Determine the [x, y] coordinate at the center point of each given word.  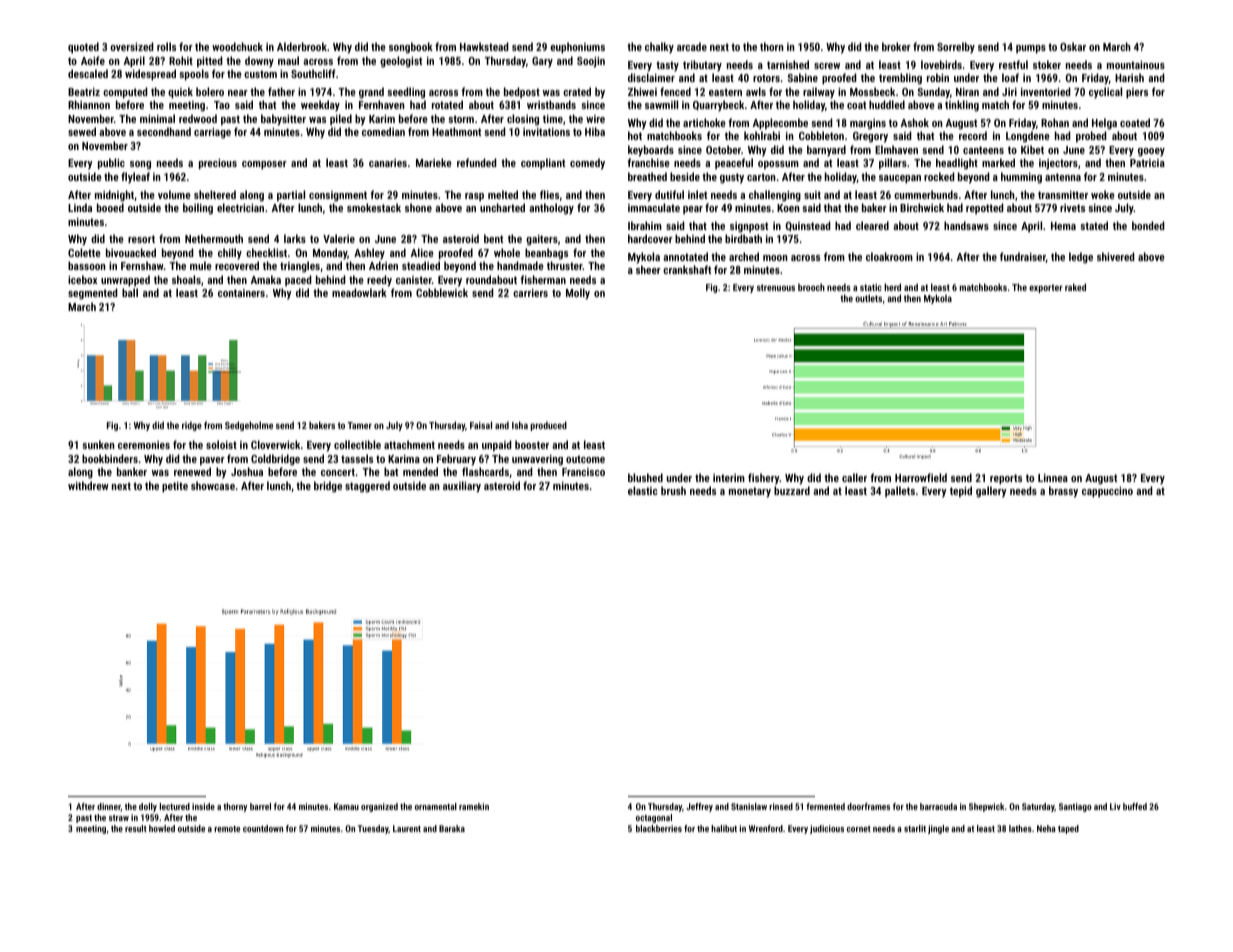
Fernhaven [382, 104]
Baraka [452, 828]
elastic [643, 490]
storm [461, 119]
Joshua [247, 471]
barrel [260, 806]
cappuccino [1107, 492]
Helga [1104, 124]
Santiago [1075, 807]
